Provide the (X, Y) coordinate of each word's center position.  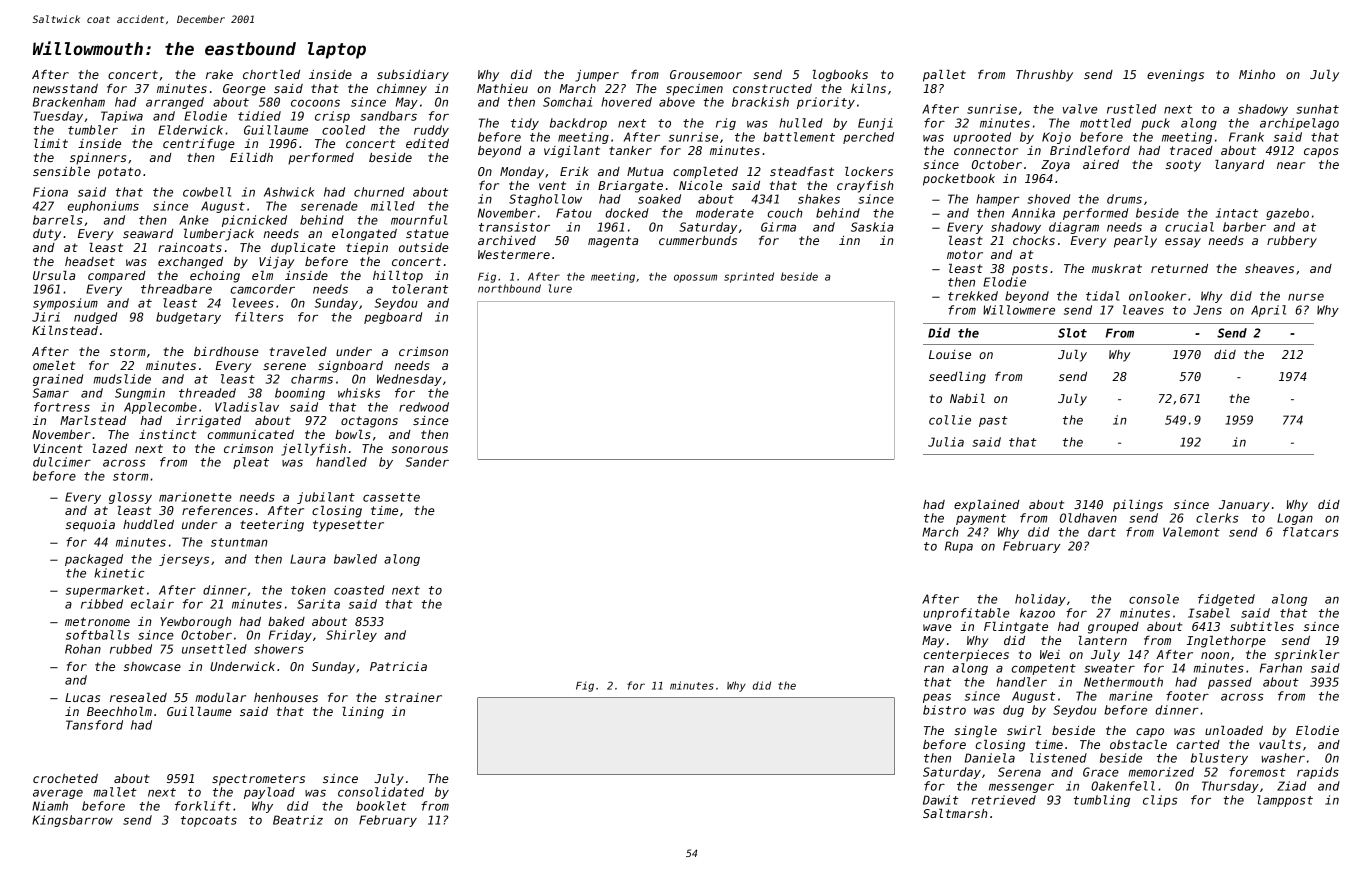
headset (90, 261)
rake (219, 74)
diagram (1074, 228)
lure (560, 288)
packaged (94, 560)
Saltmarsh (955, 813)
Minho (1257, 74)
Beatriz (298, 820)
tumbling (1102, 801)
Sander (427, 462)
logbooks (840, 76)
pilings (1138, 506)
